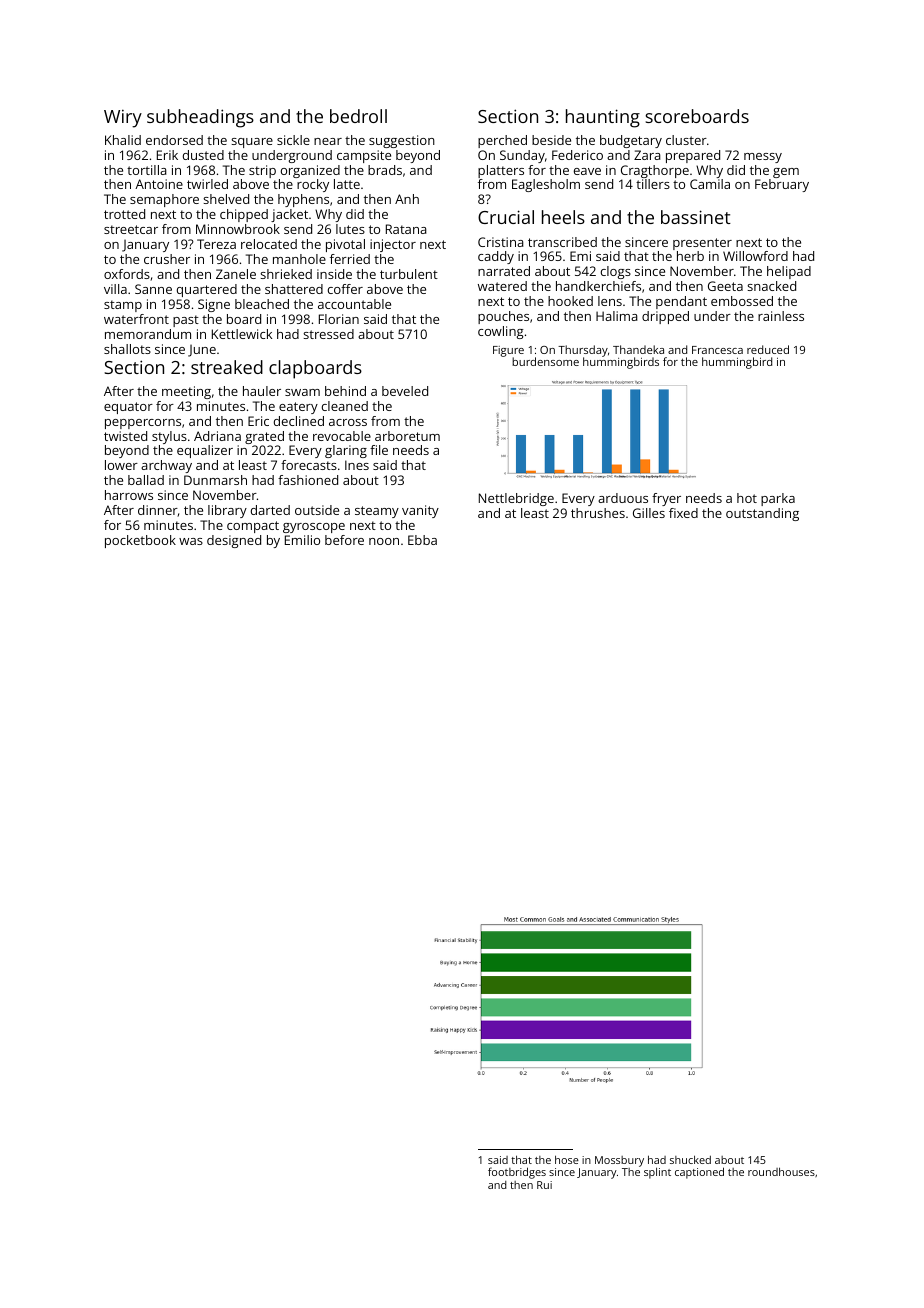 This screenshot has height=1308, width=924. What do you see at coordinates (252, 143) in the screenshot?
I see `square` at bounding box center [252, 143].
